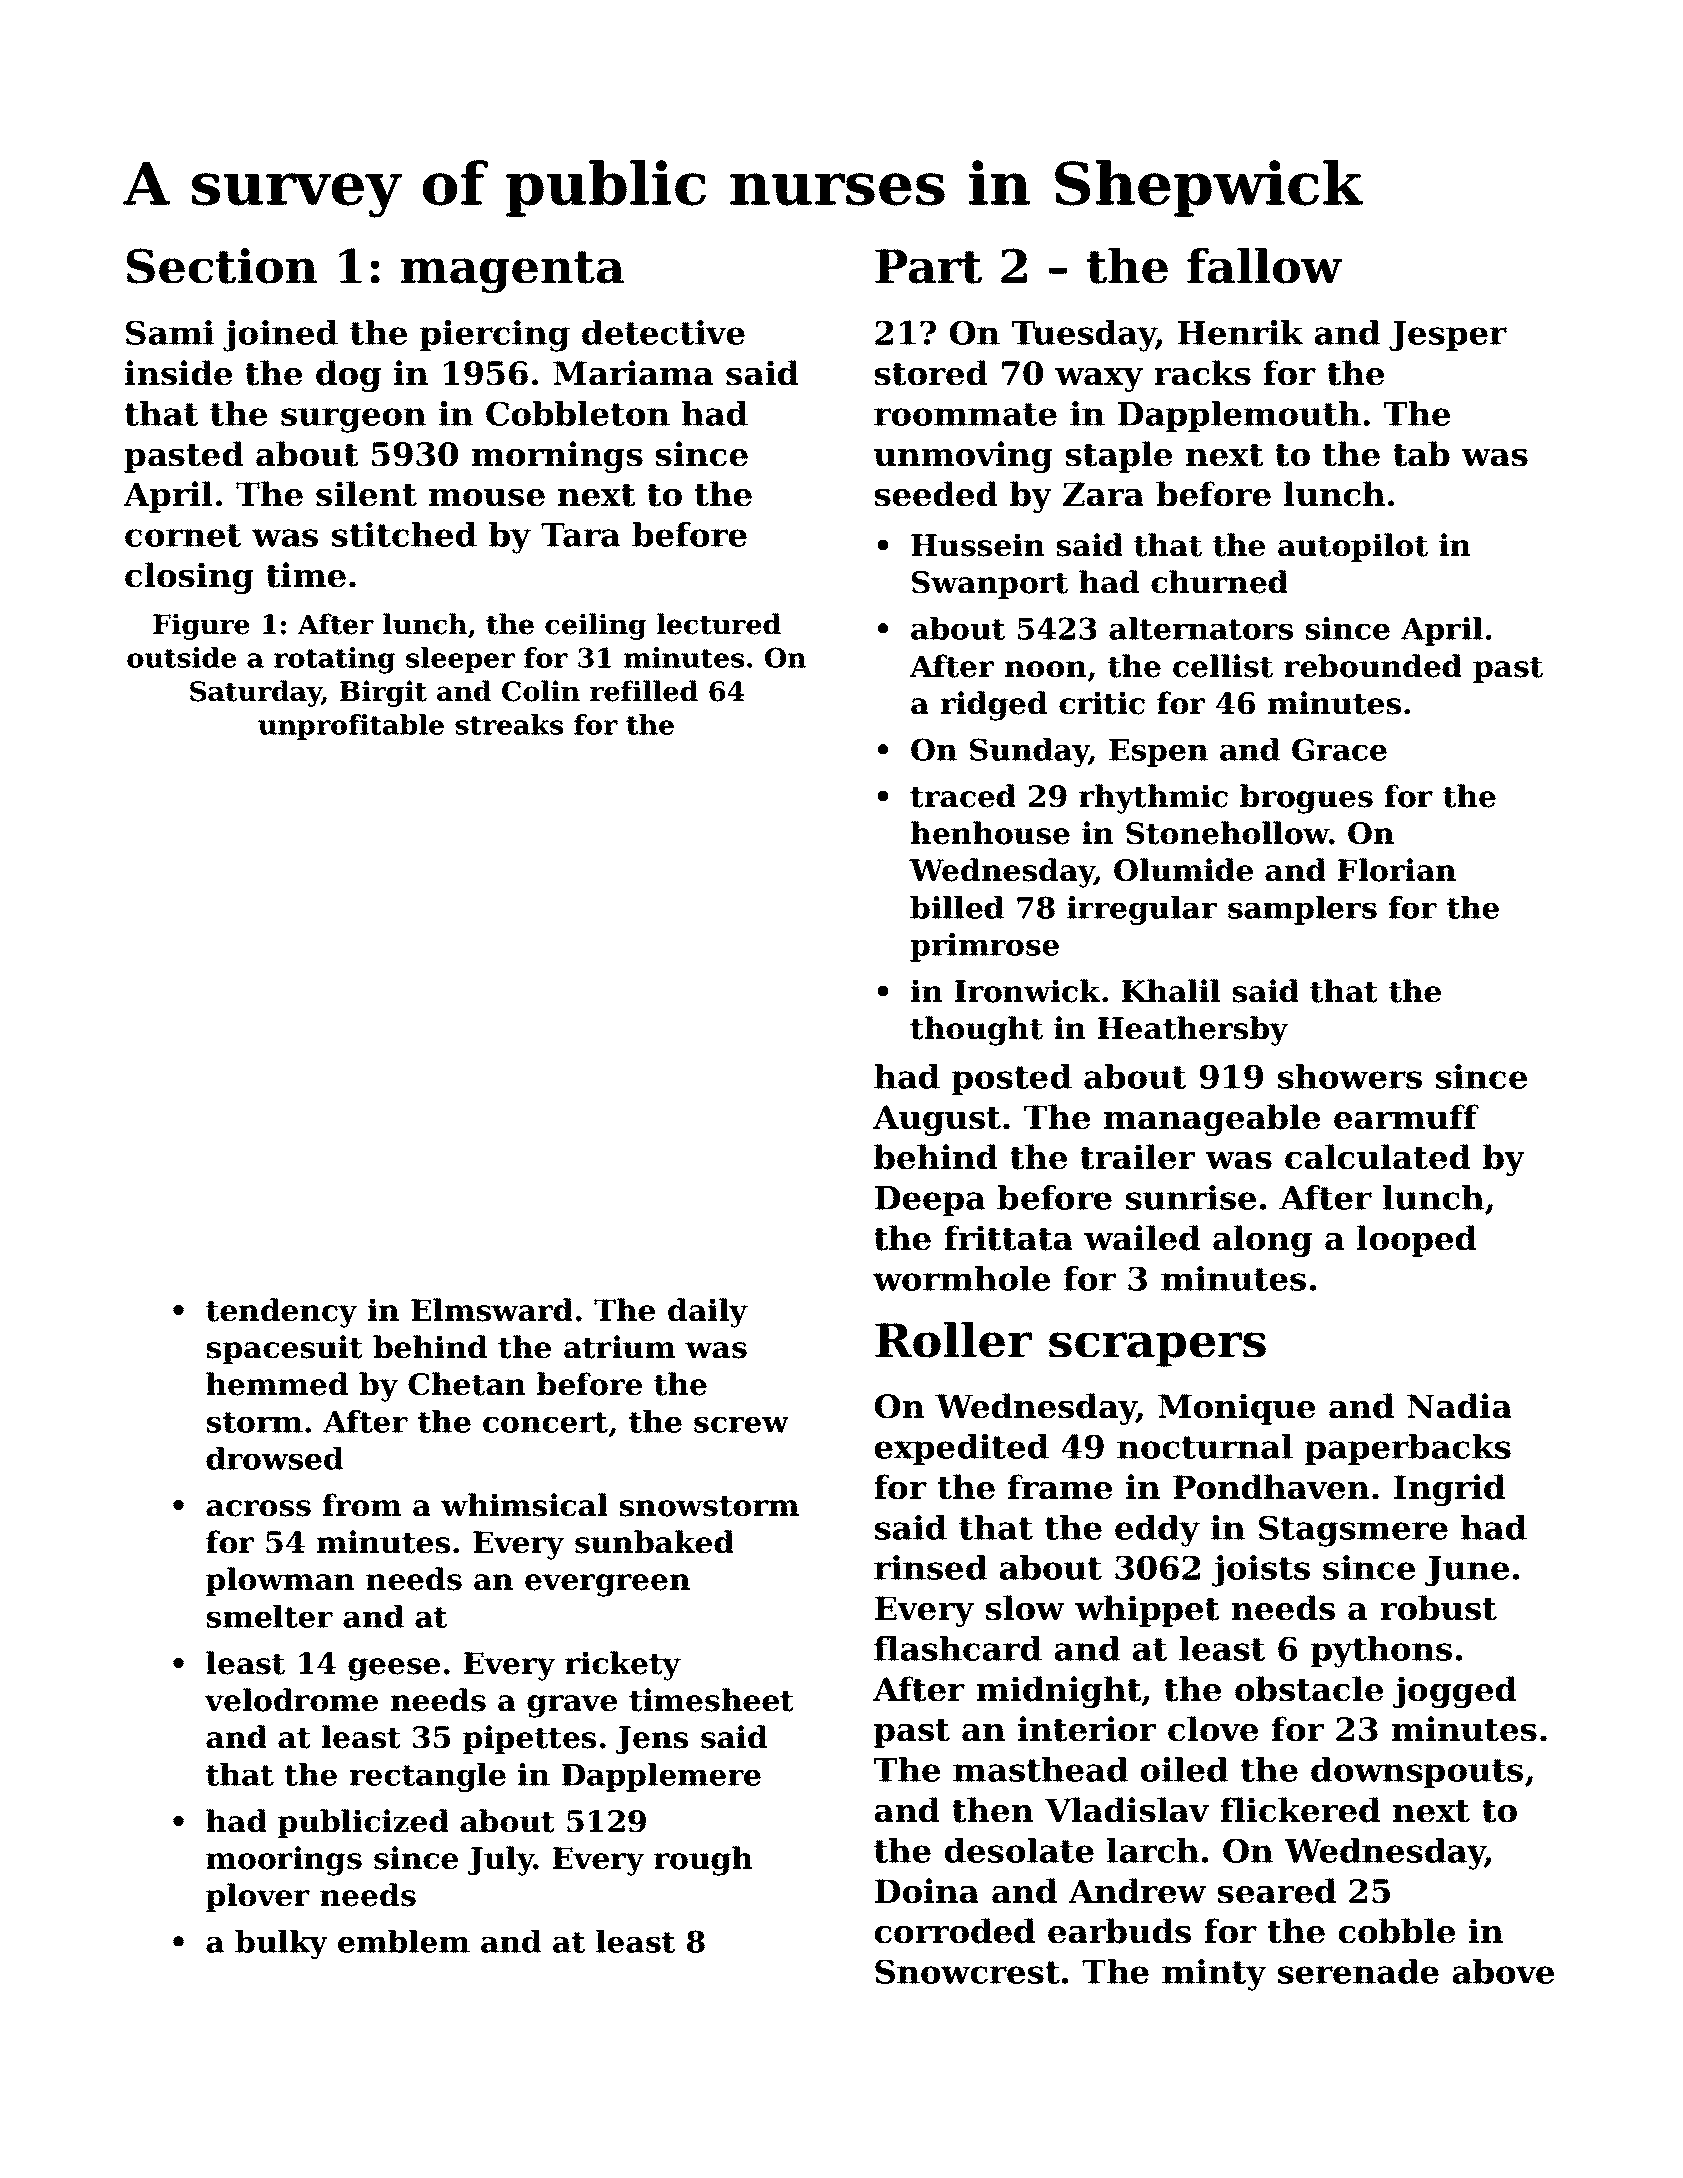 Image resolution: width=1683 pixels, height=2178 pixels. Describe the element at coordinates (1448, 336) in the document. I see `Jesper` at that location.
